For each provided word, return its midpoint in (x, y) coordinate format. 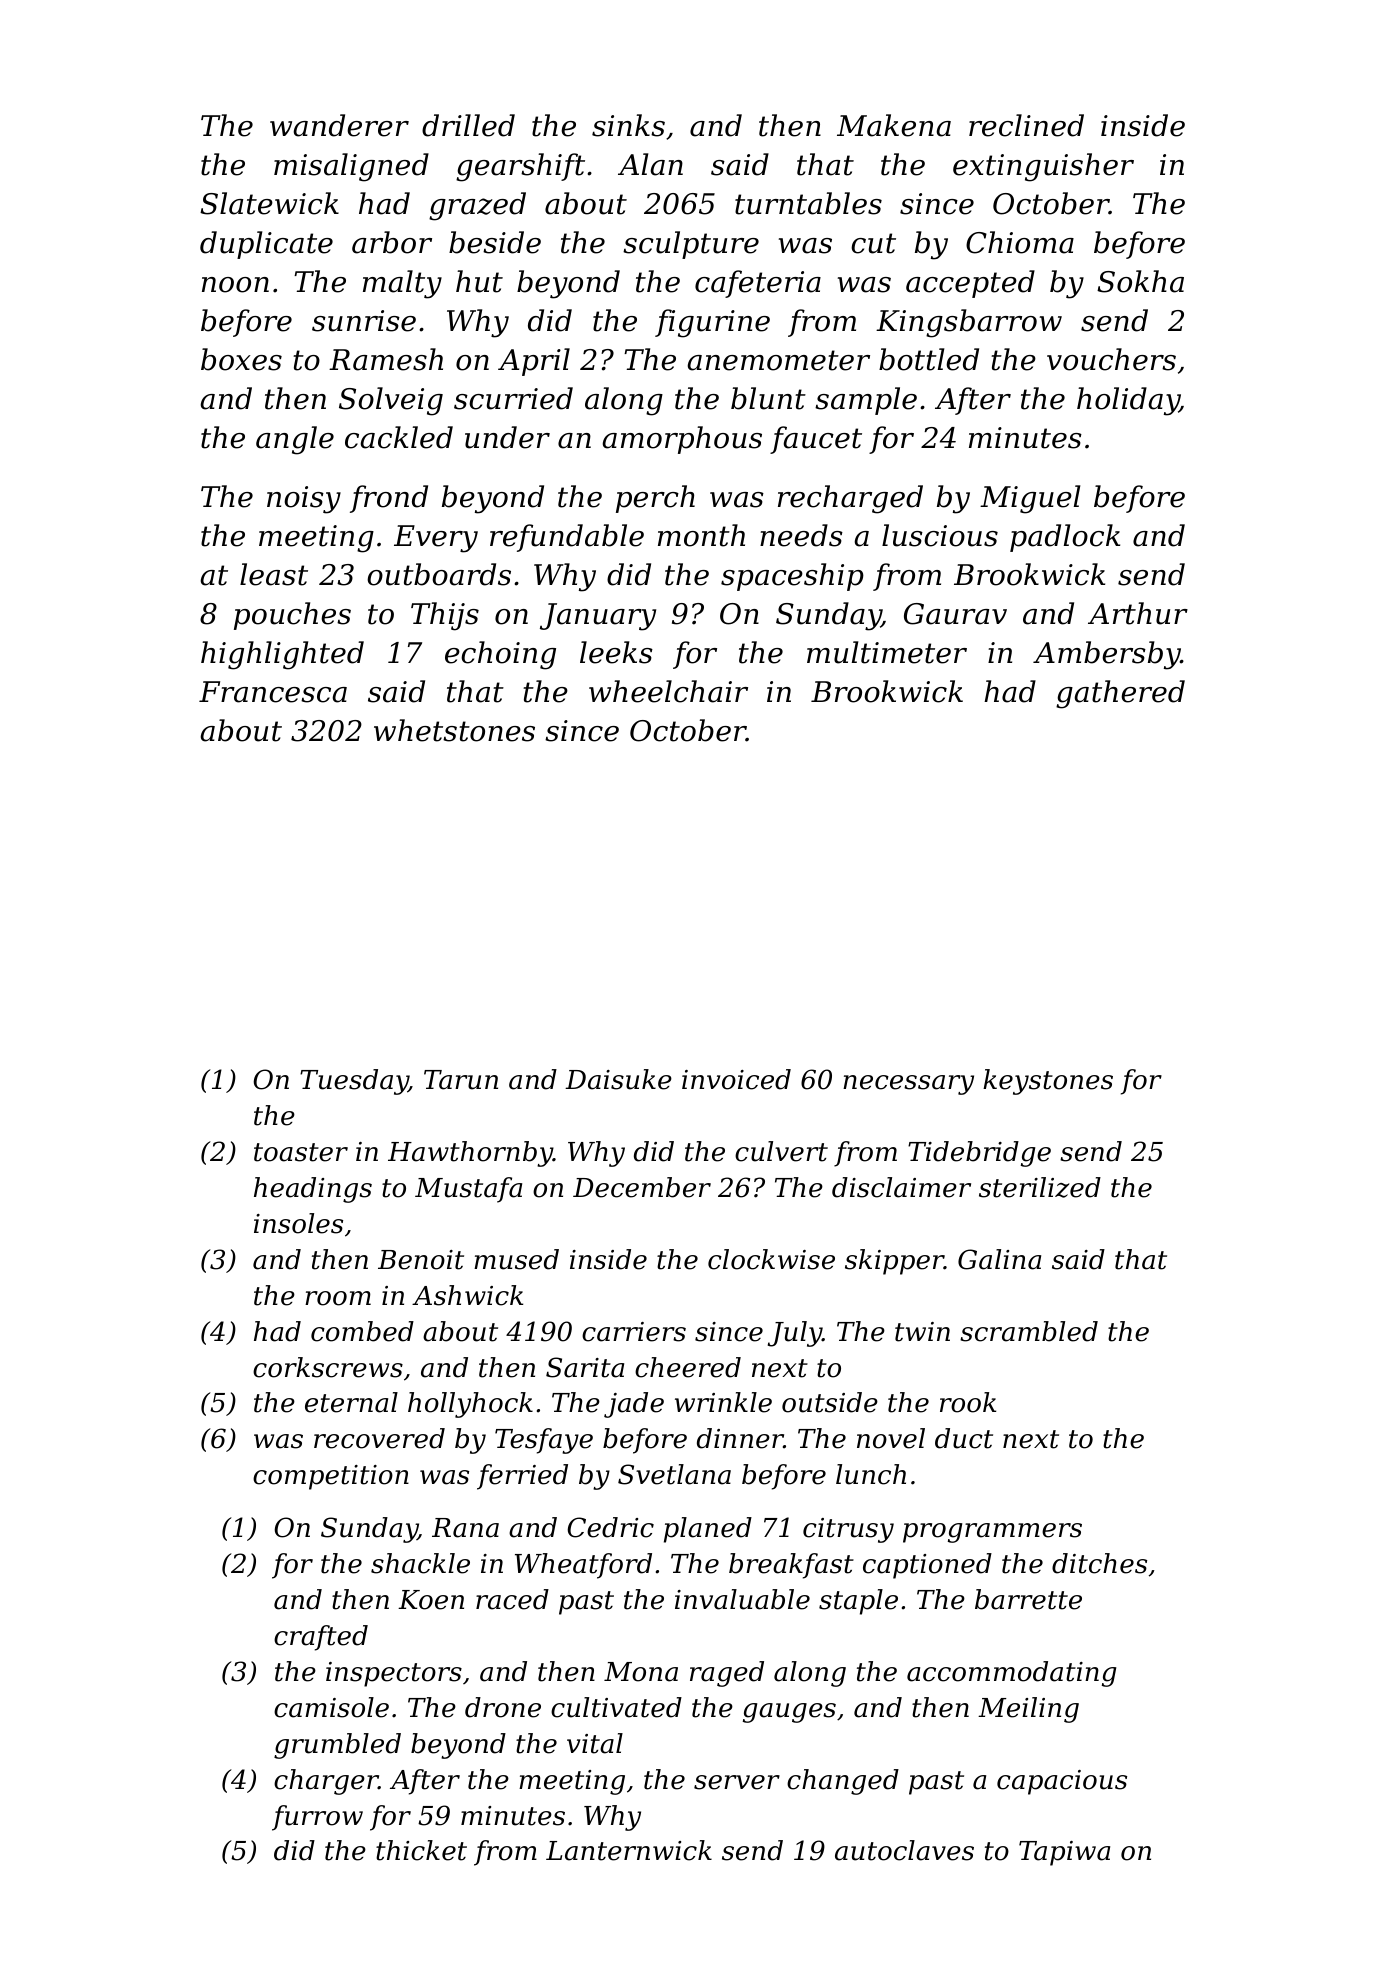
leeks (616, 652)
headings (313, 1190)
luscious (940, 535)
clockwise (771, 1259)
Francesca (273, 692)
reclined (1026, 125)
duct (964, 1438)
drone (503, 1707)
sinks (628, 125)
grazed (477, 206)
